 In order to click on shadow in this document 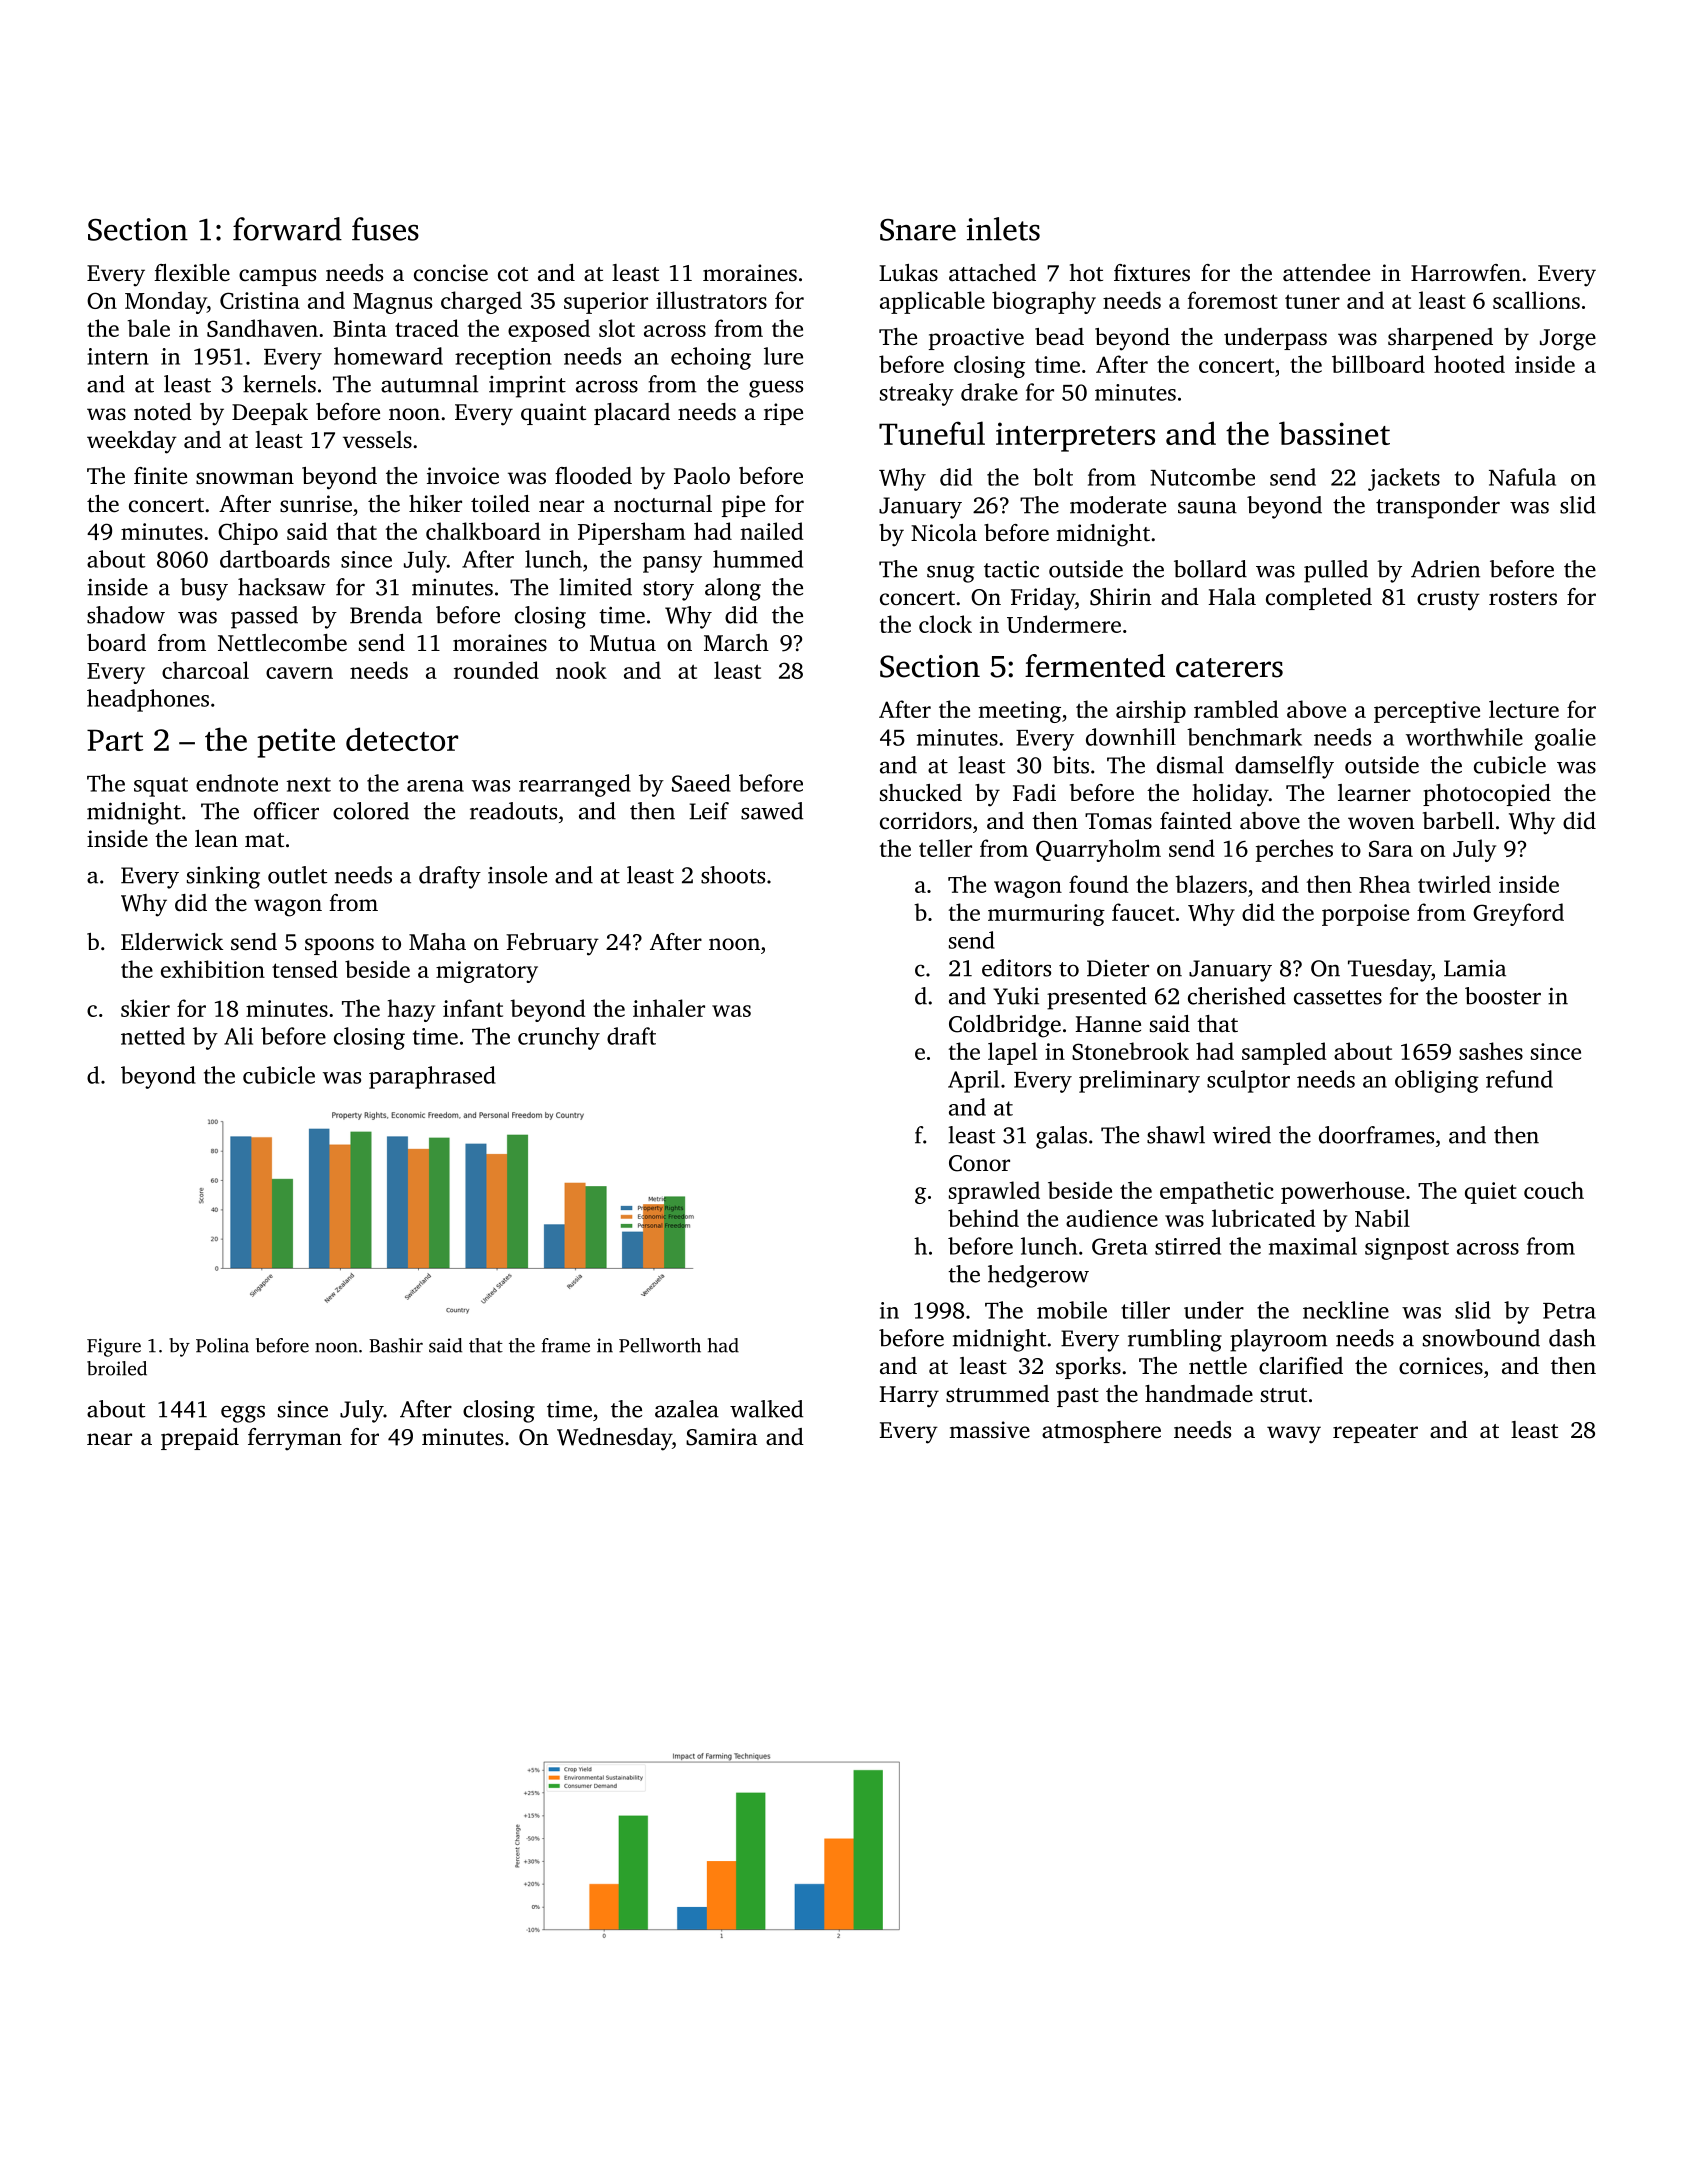, I will do `click(126, 615)`.
